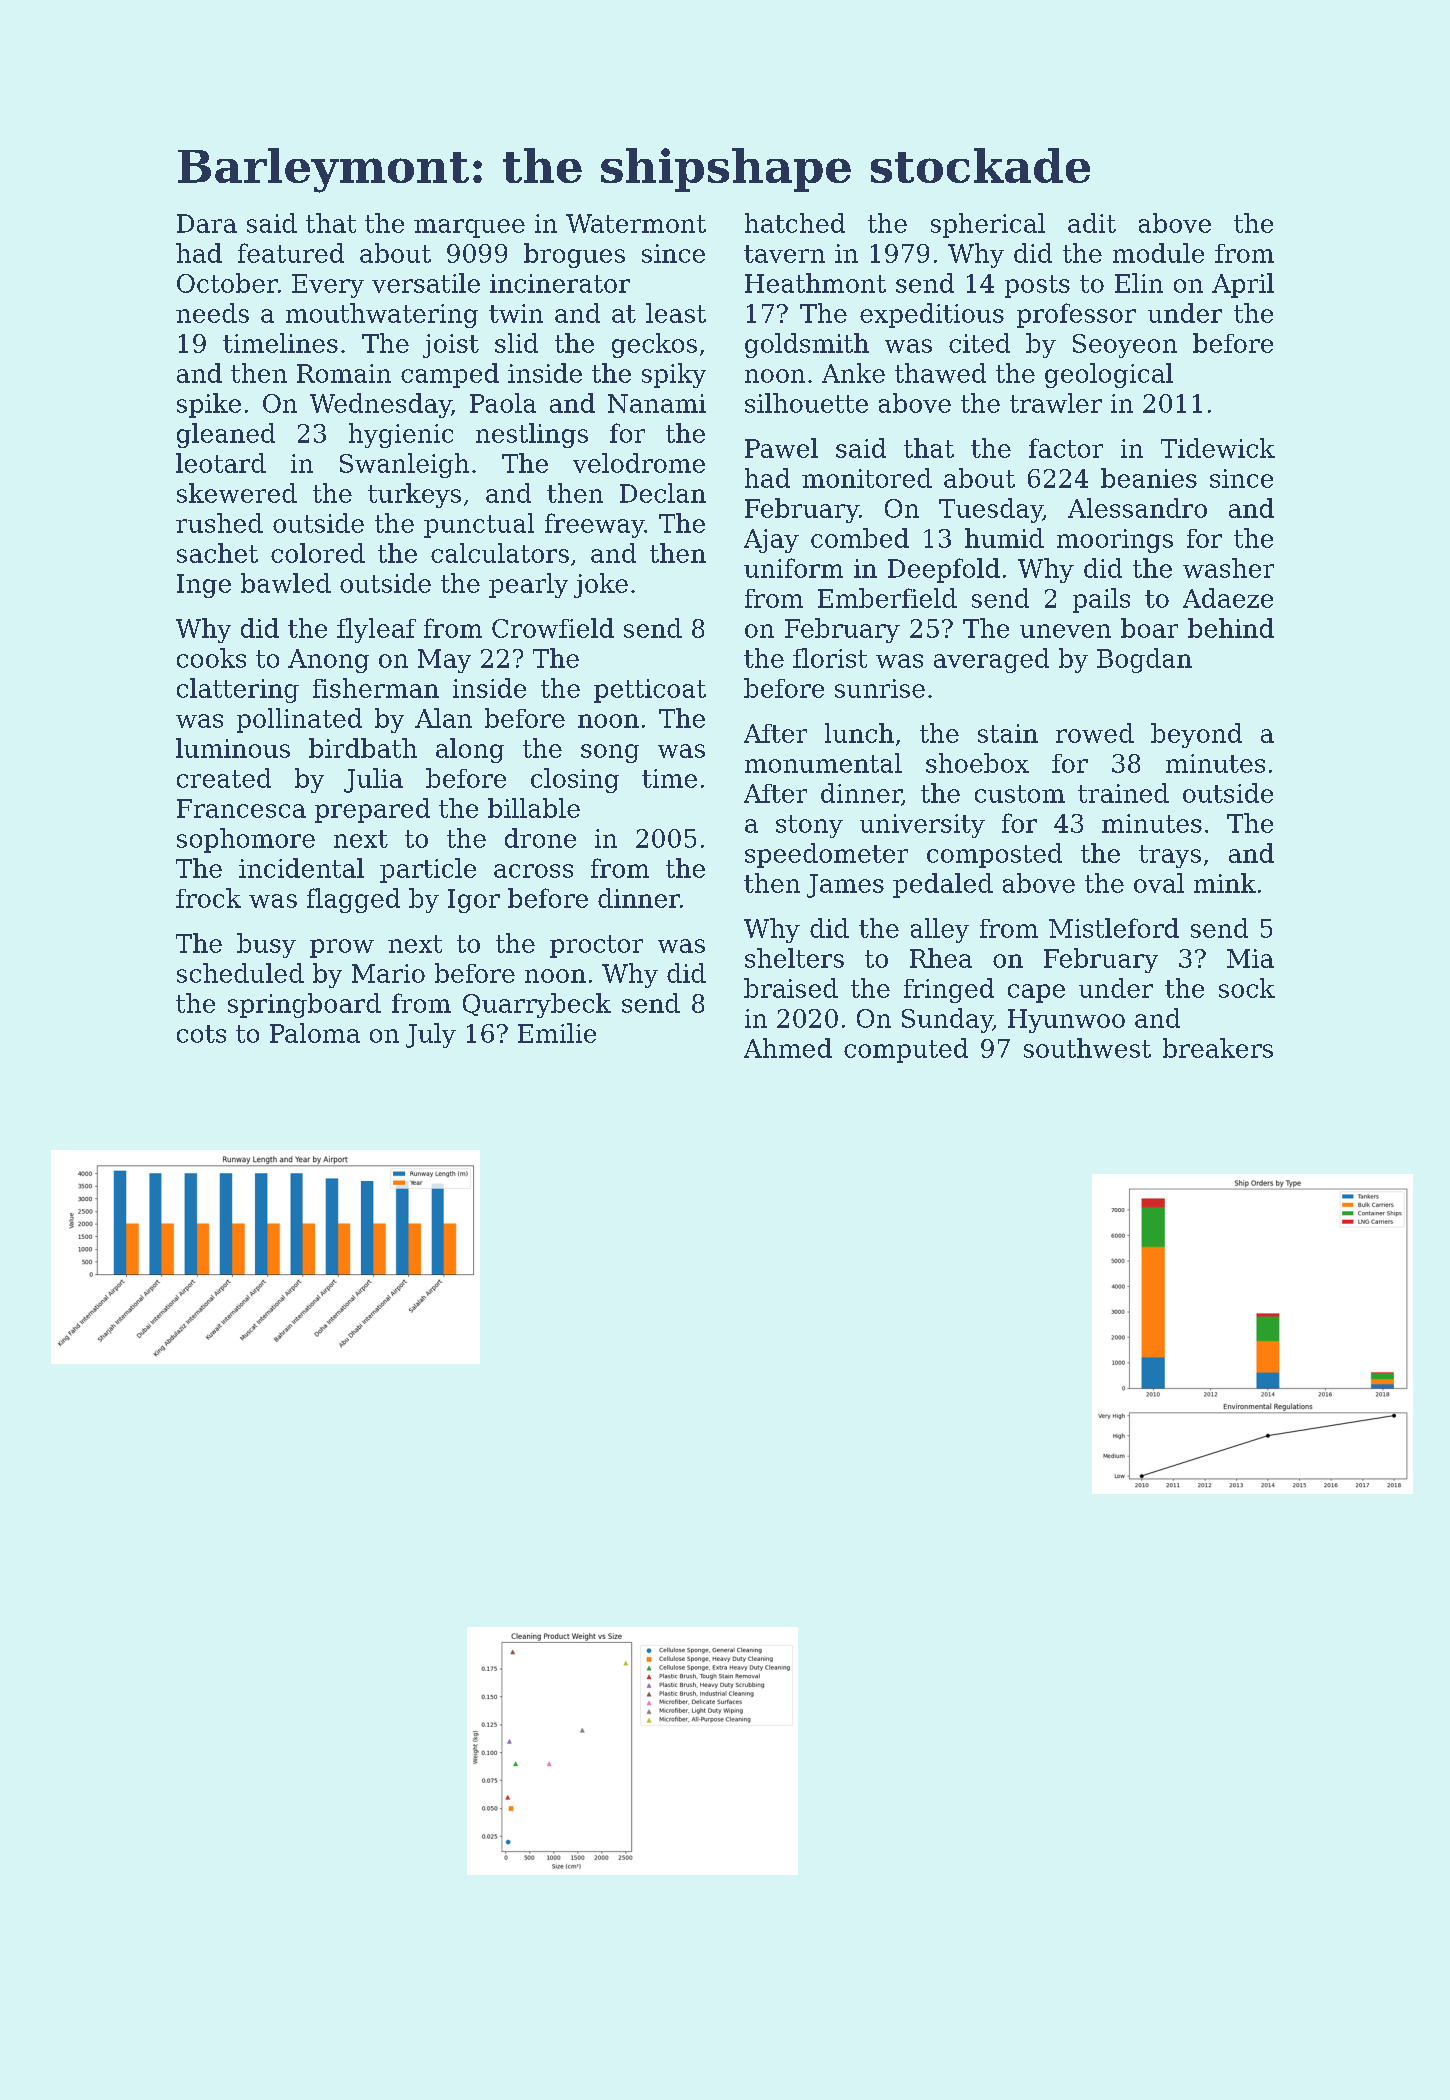 This screenshot has width=1450, height=2100. What do you see at coordinates (610, 753) in the screenshot?
I see `song` at bounding box center [610, 753].
